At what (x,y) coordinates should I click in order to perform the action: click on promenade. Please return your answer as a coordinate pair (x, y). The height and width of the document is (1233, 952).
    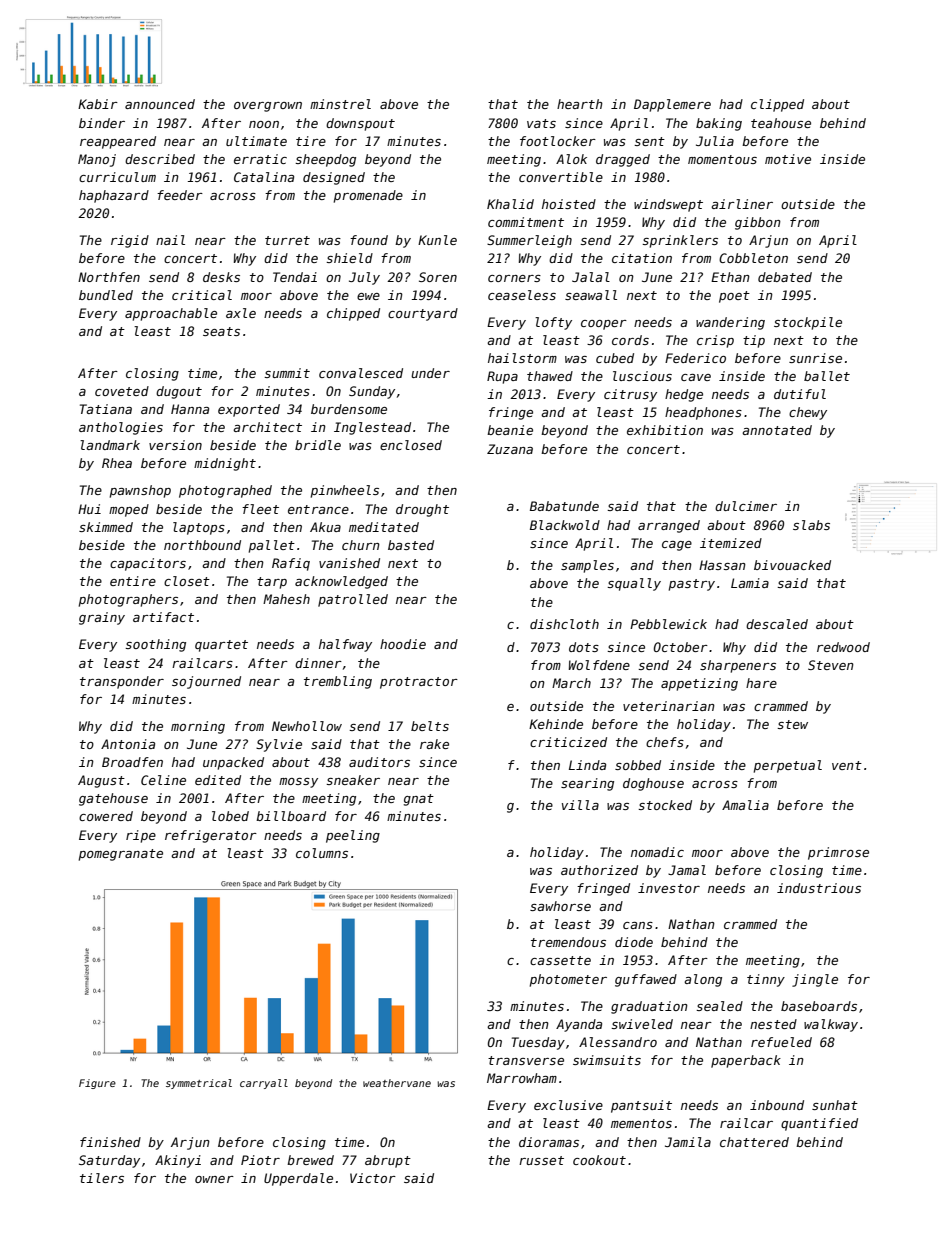
    Looking at the image, I should click on (368, 196).
